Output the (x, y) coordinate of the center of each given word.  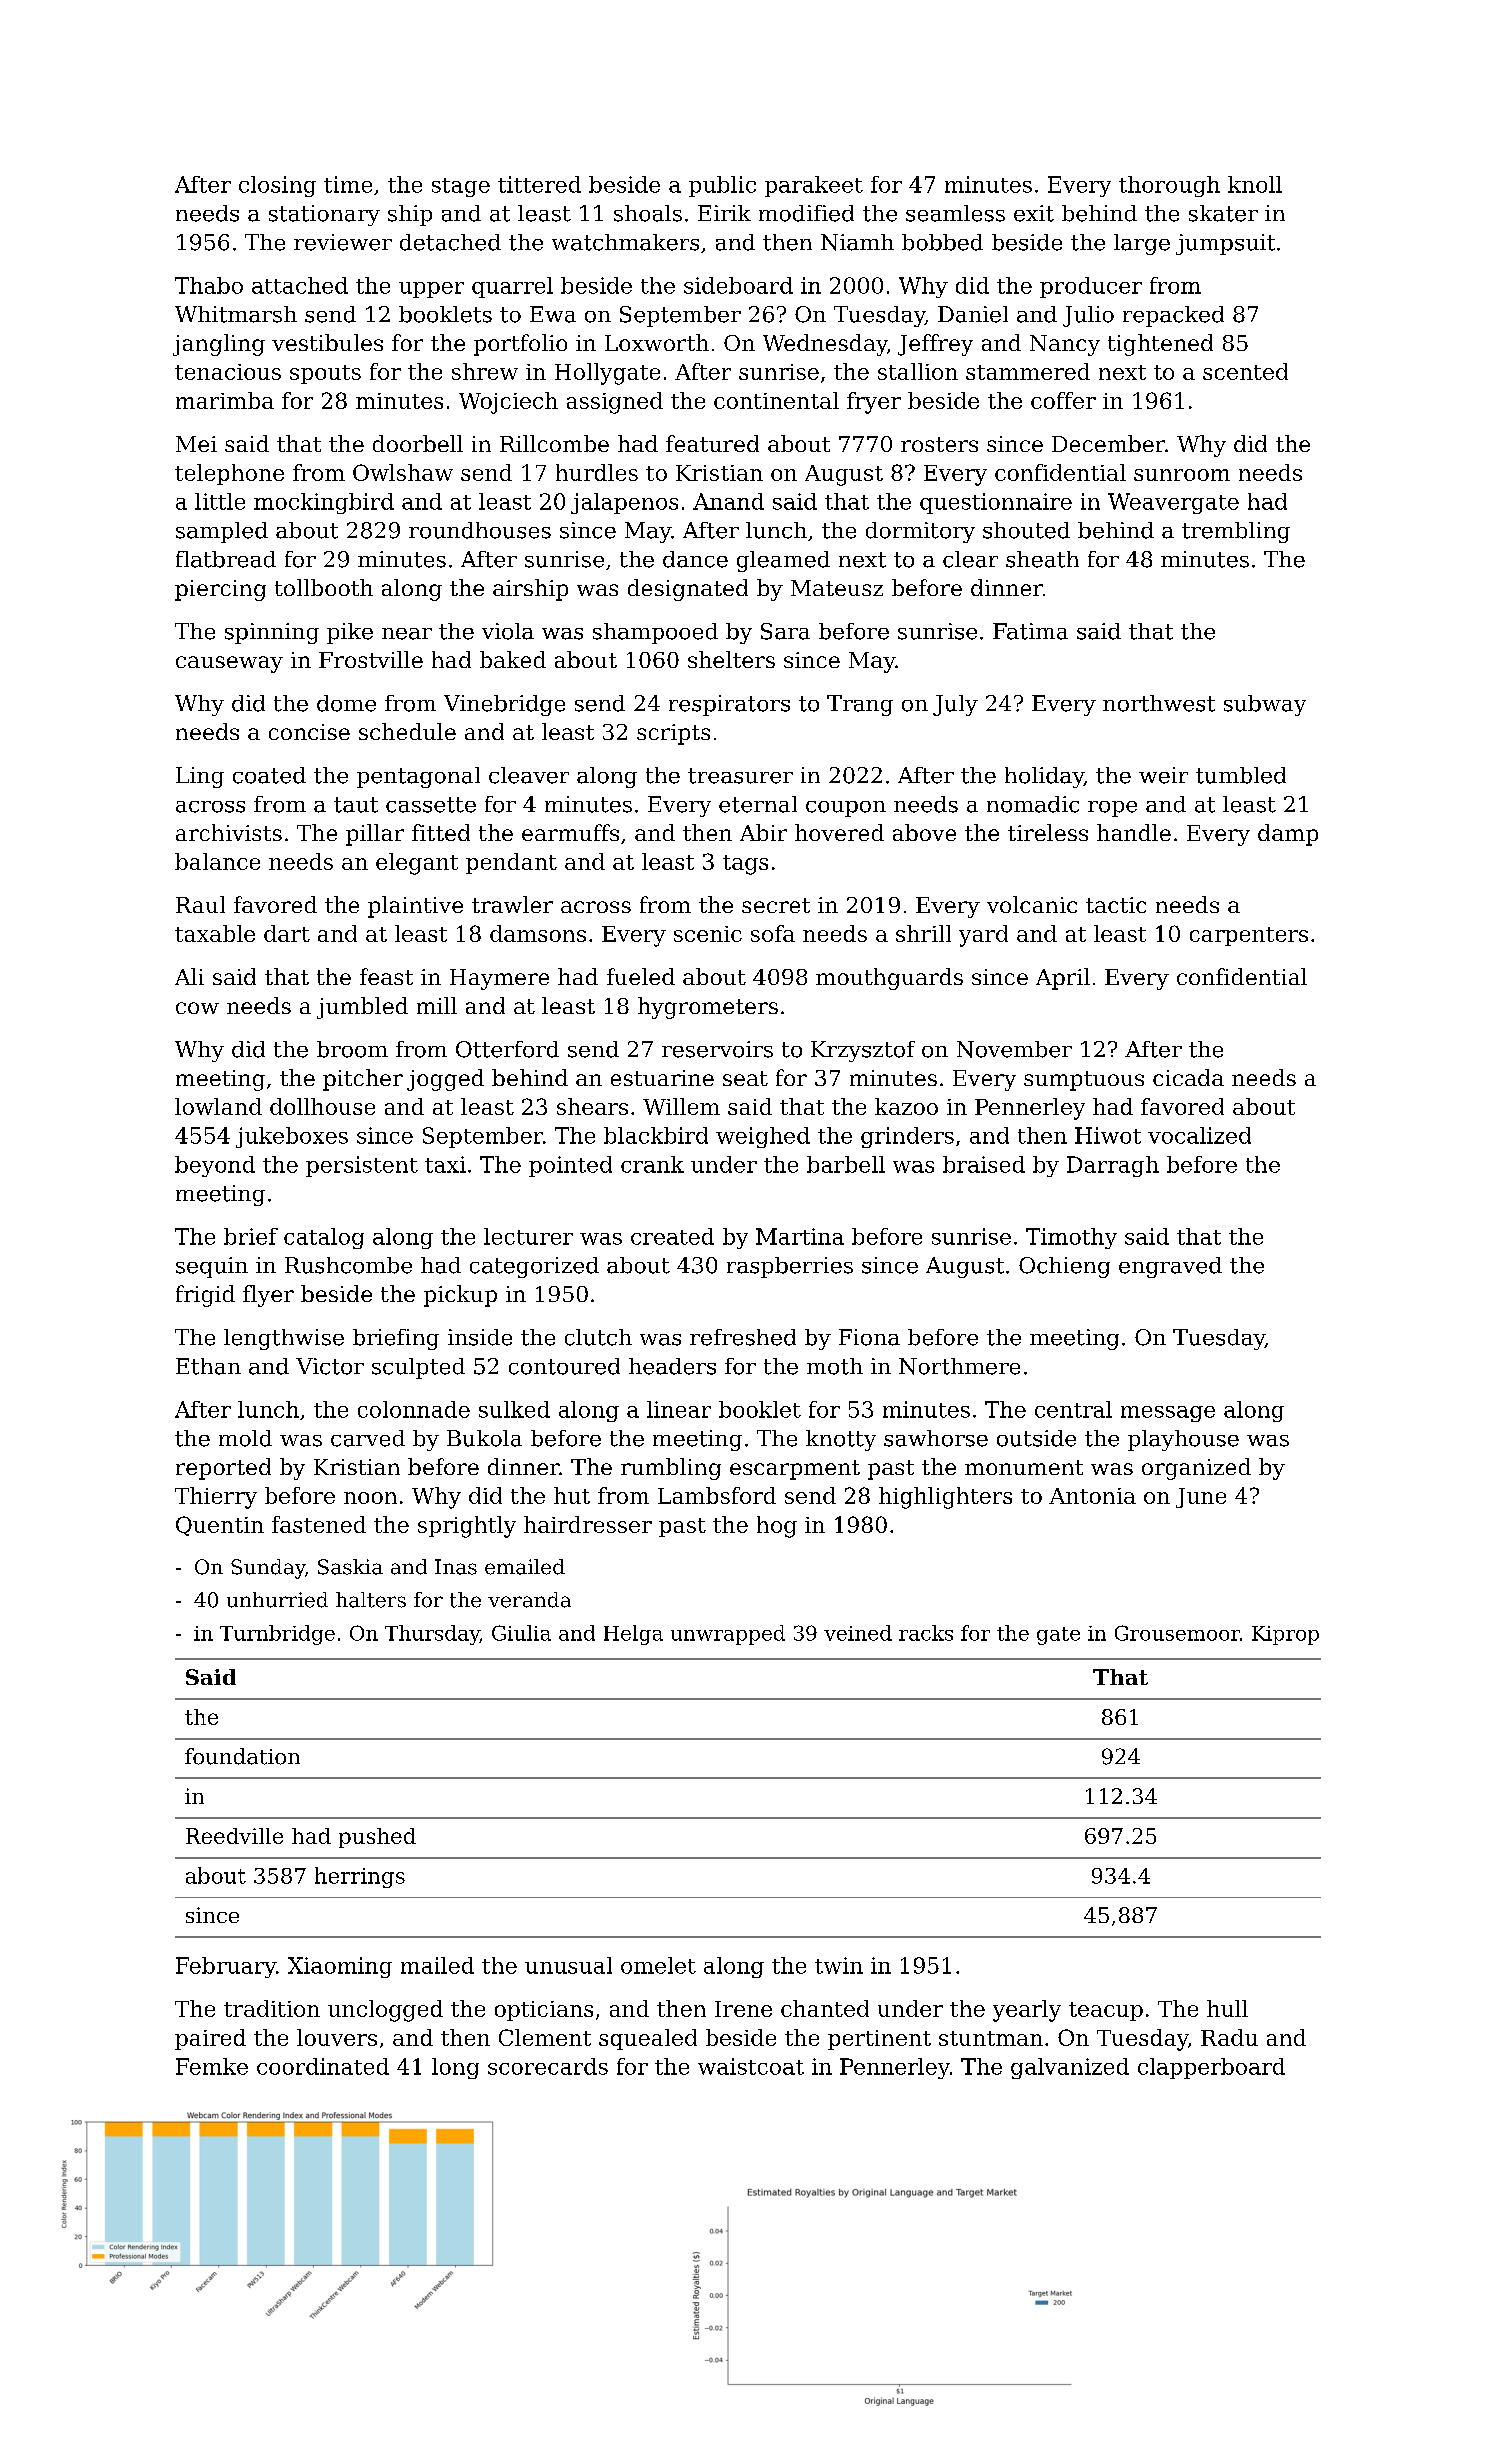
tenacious (228, 372)
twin (839, 1965)
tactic (1116, 905)
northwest (1159, 703)
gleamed (783, 561)
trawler (512, 904)
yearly (1027, 2011)
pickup (460, 1296)
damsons (538, 933)
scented (1245, 371)
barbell (846, 1164)
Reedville (234, 1836)
